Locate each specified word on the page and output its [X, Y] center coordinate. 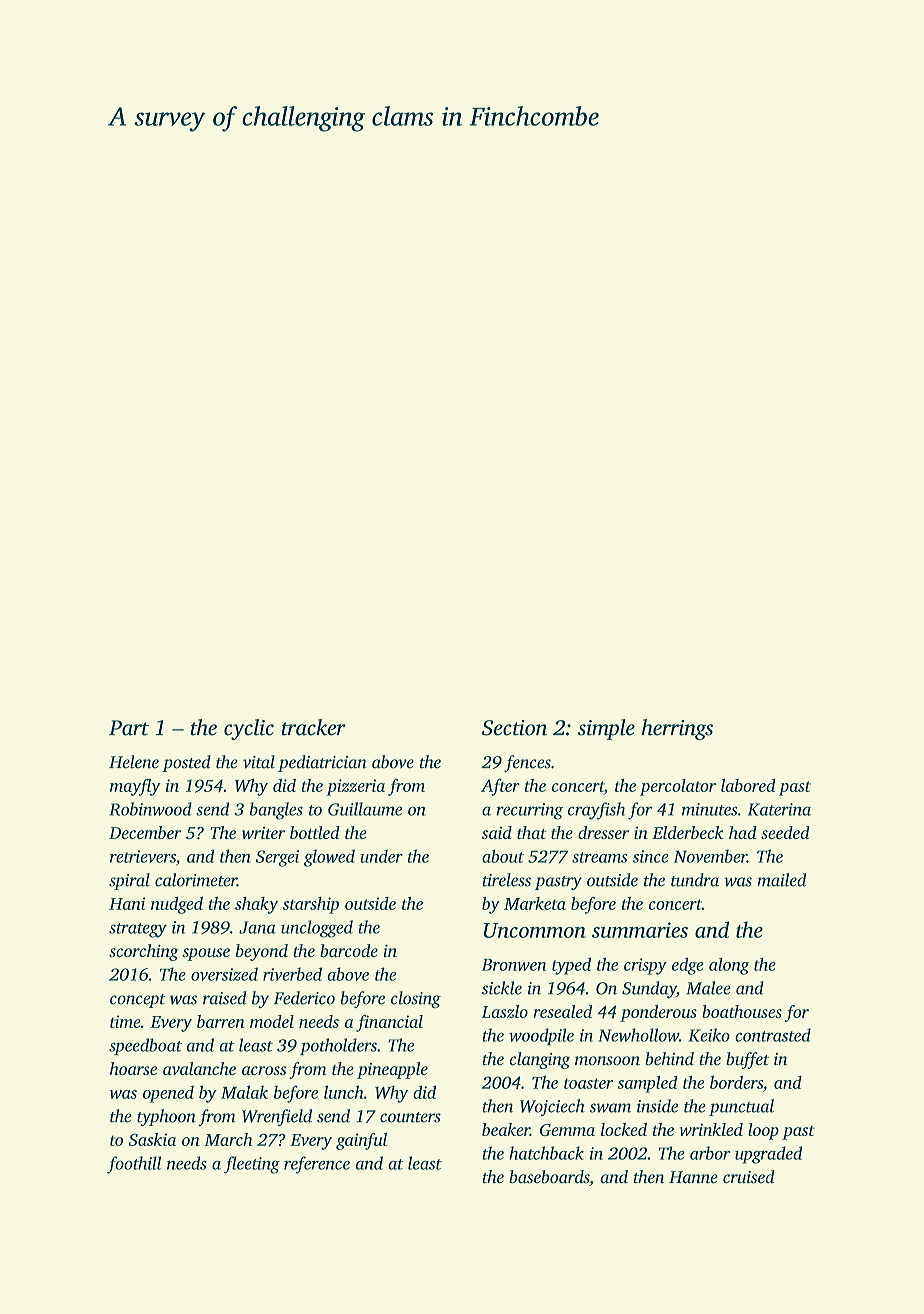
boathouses [742, 1011]
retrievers [143, 856]
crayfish [596, 811]
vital [259, 762]
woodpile [541, 1037]
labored [748, 785]
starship [311, 905]
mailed [781, 880]
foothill [134, 1165]
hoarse [133, 1068]
